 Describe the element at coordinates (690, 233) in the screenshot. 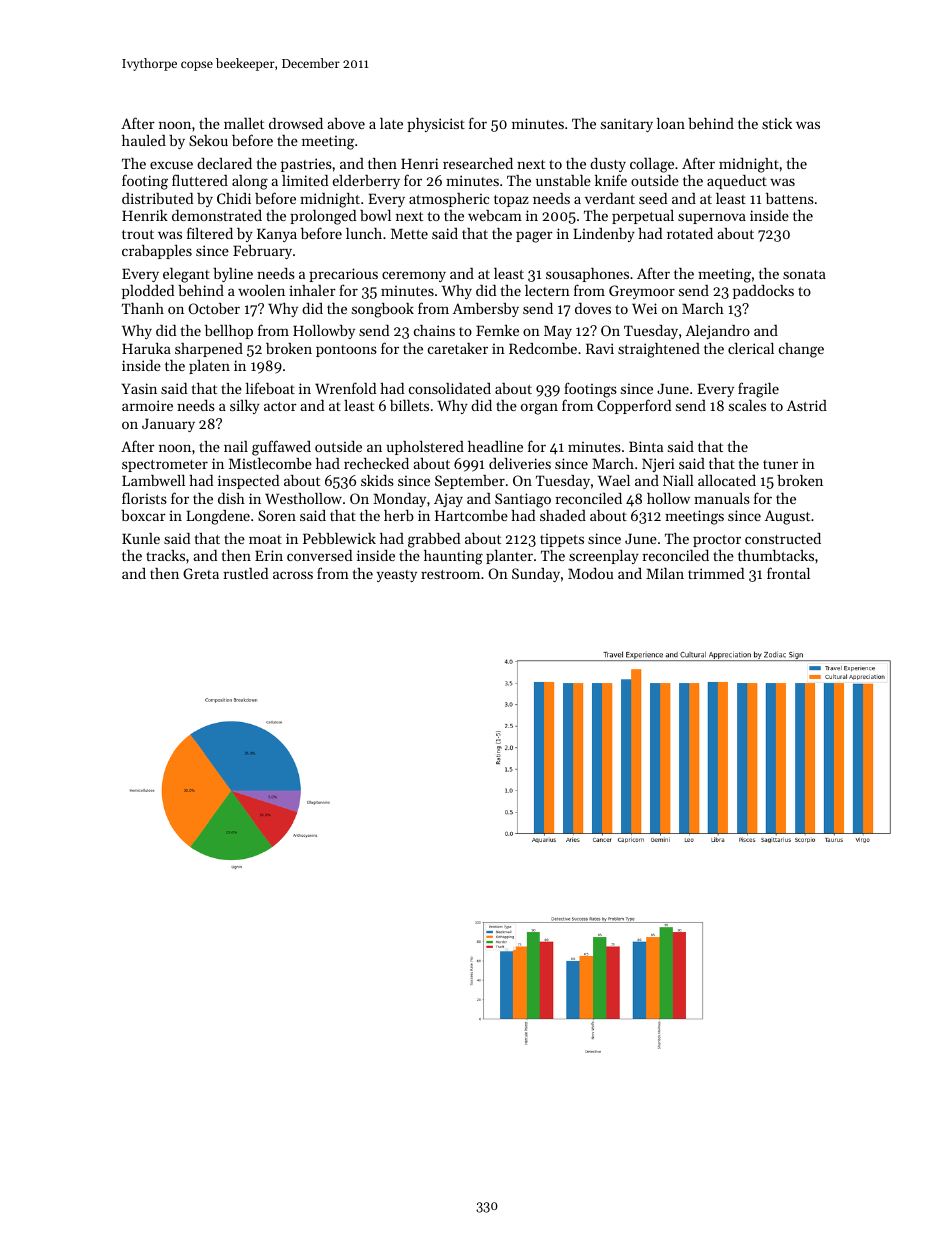

I see `rotated` at that location.
